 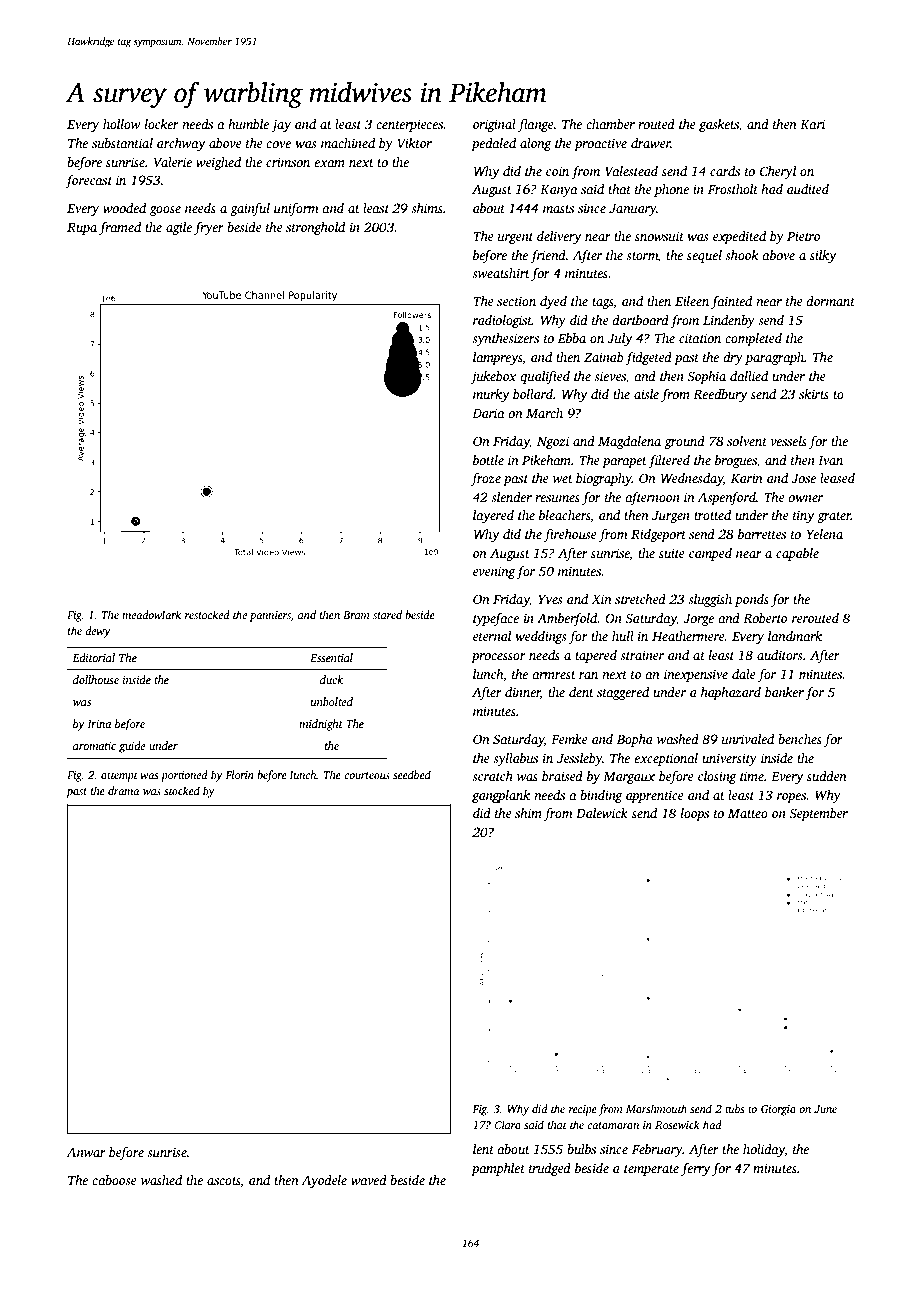 I want to click on Irina, so click(x=99, y=724).
